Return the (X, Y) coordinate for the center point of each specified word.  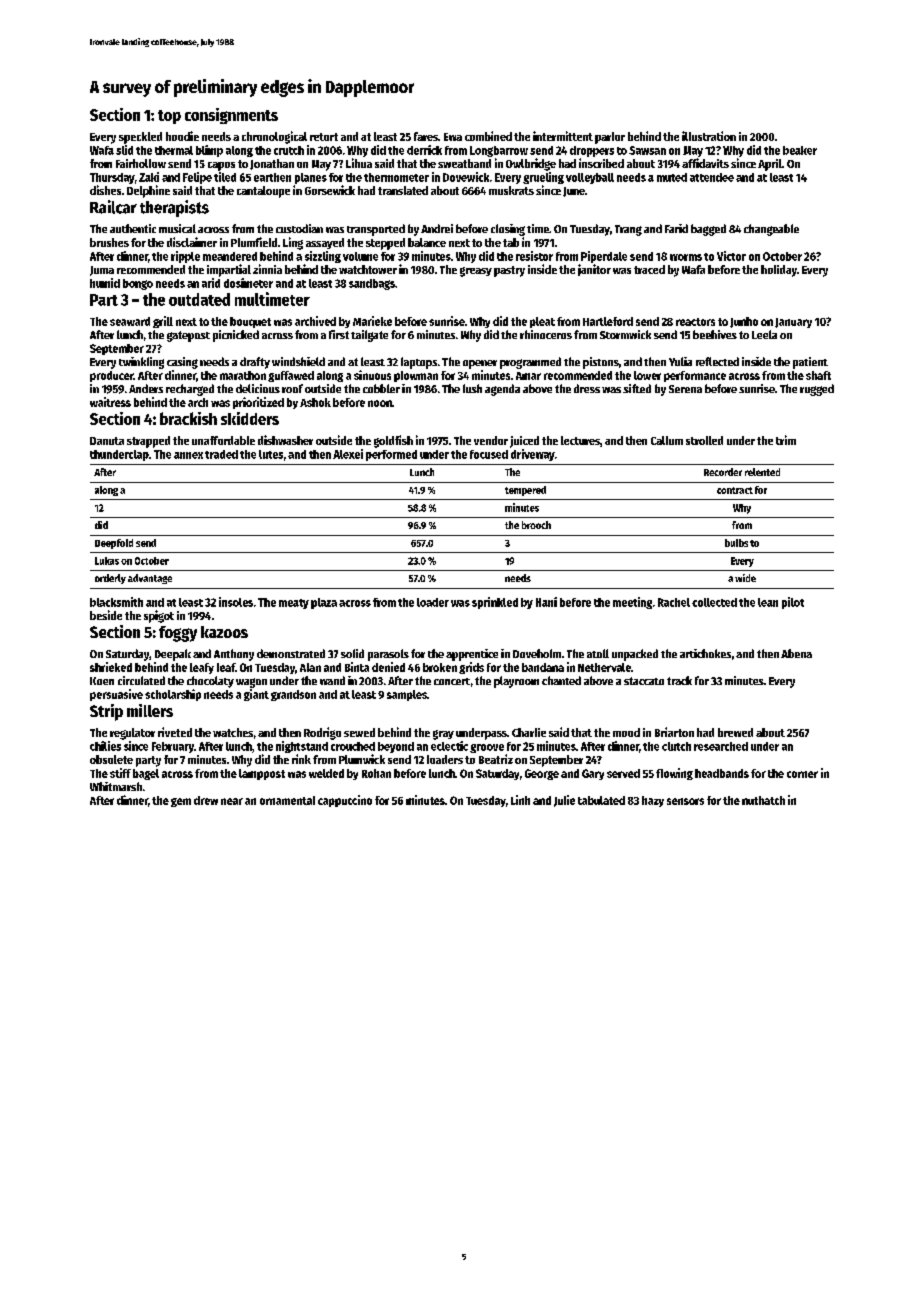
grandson (293, 695)
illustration (709, 136)
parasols (388, 655)
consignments (231, 116)
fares (426, 136)
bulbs (736, 543)
